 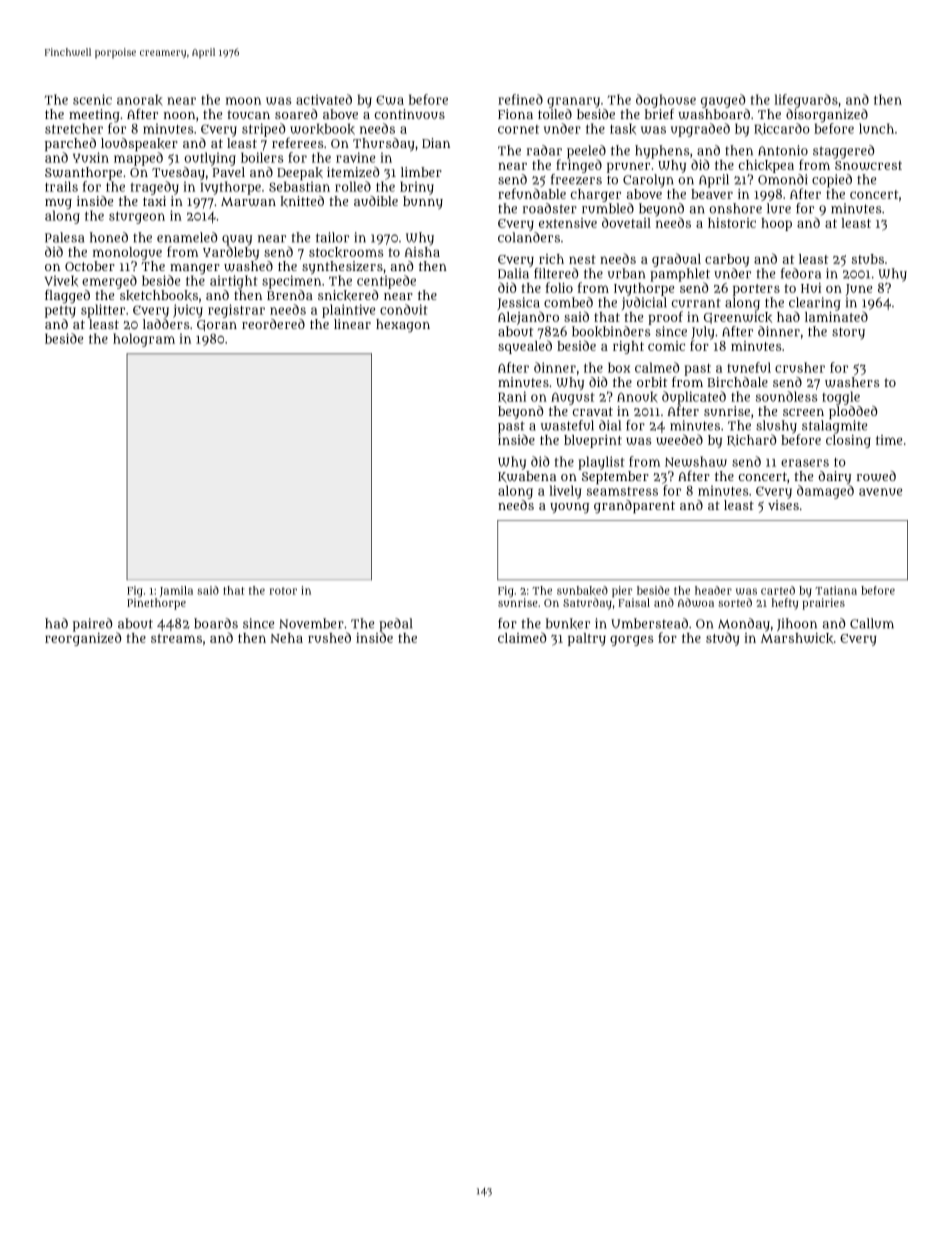 What do you see at coordinates (868, 259) in the screenshot?
I see `stubs` at bounding box center [868, 259].
